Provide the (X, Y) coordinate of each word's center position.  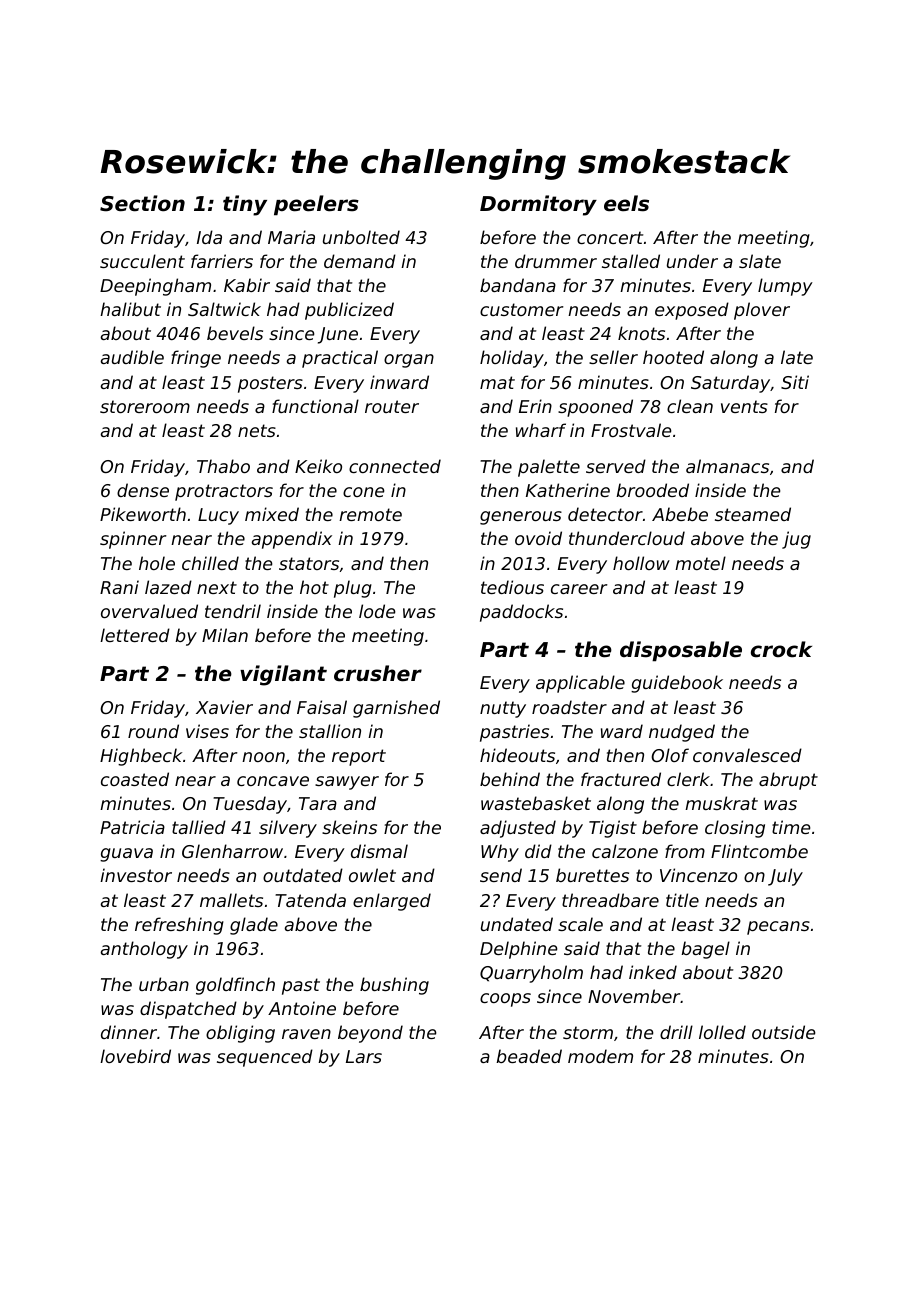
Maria (291, 237)
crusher (378, 673)
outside (783, 1032)
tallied (199, 827)
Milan (225, 635)
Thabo (223, 466)
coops (505, 1000)
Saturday (730, 384)
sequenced (265, 1058)
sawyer (347, 783)
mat (497, 382)
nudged (682, 733)
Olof (670, 755)
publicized (349, 311)
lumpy (785, 287)
